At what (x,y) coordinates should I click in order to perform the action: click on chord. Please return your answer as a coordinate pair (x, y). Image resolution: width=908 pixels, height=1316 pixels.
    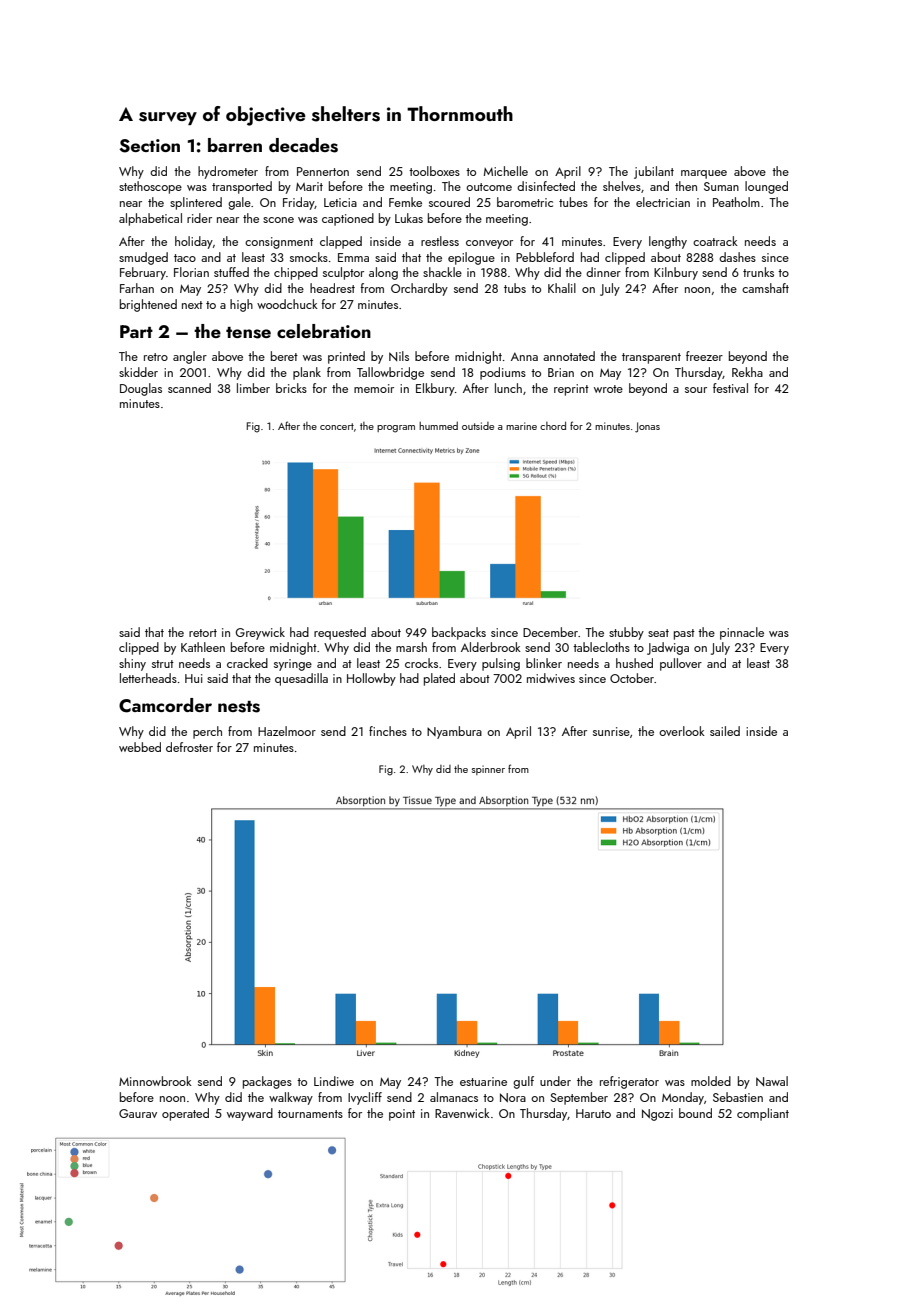
    Looking at the image, I should click on (553, 425).
